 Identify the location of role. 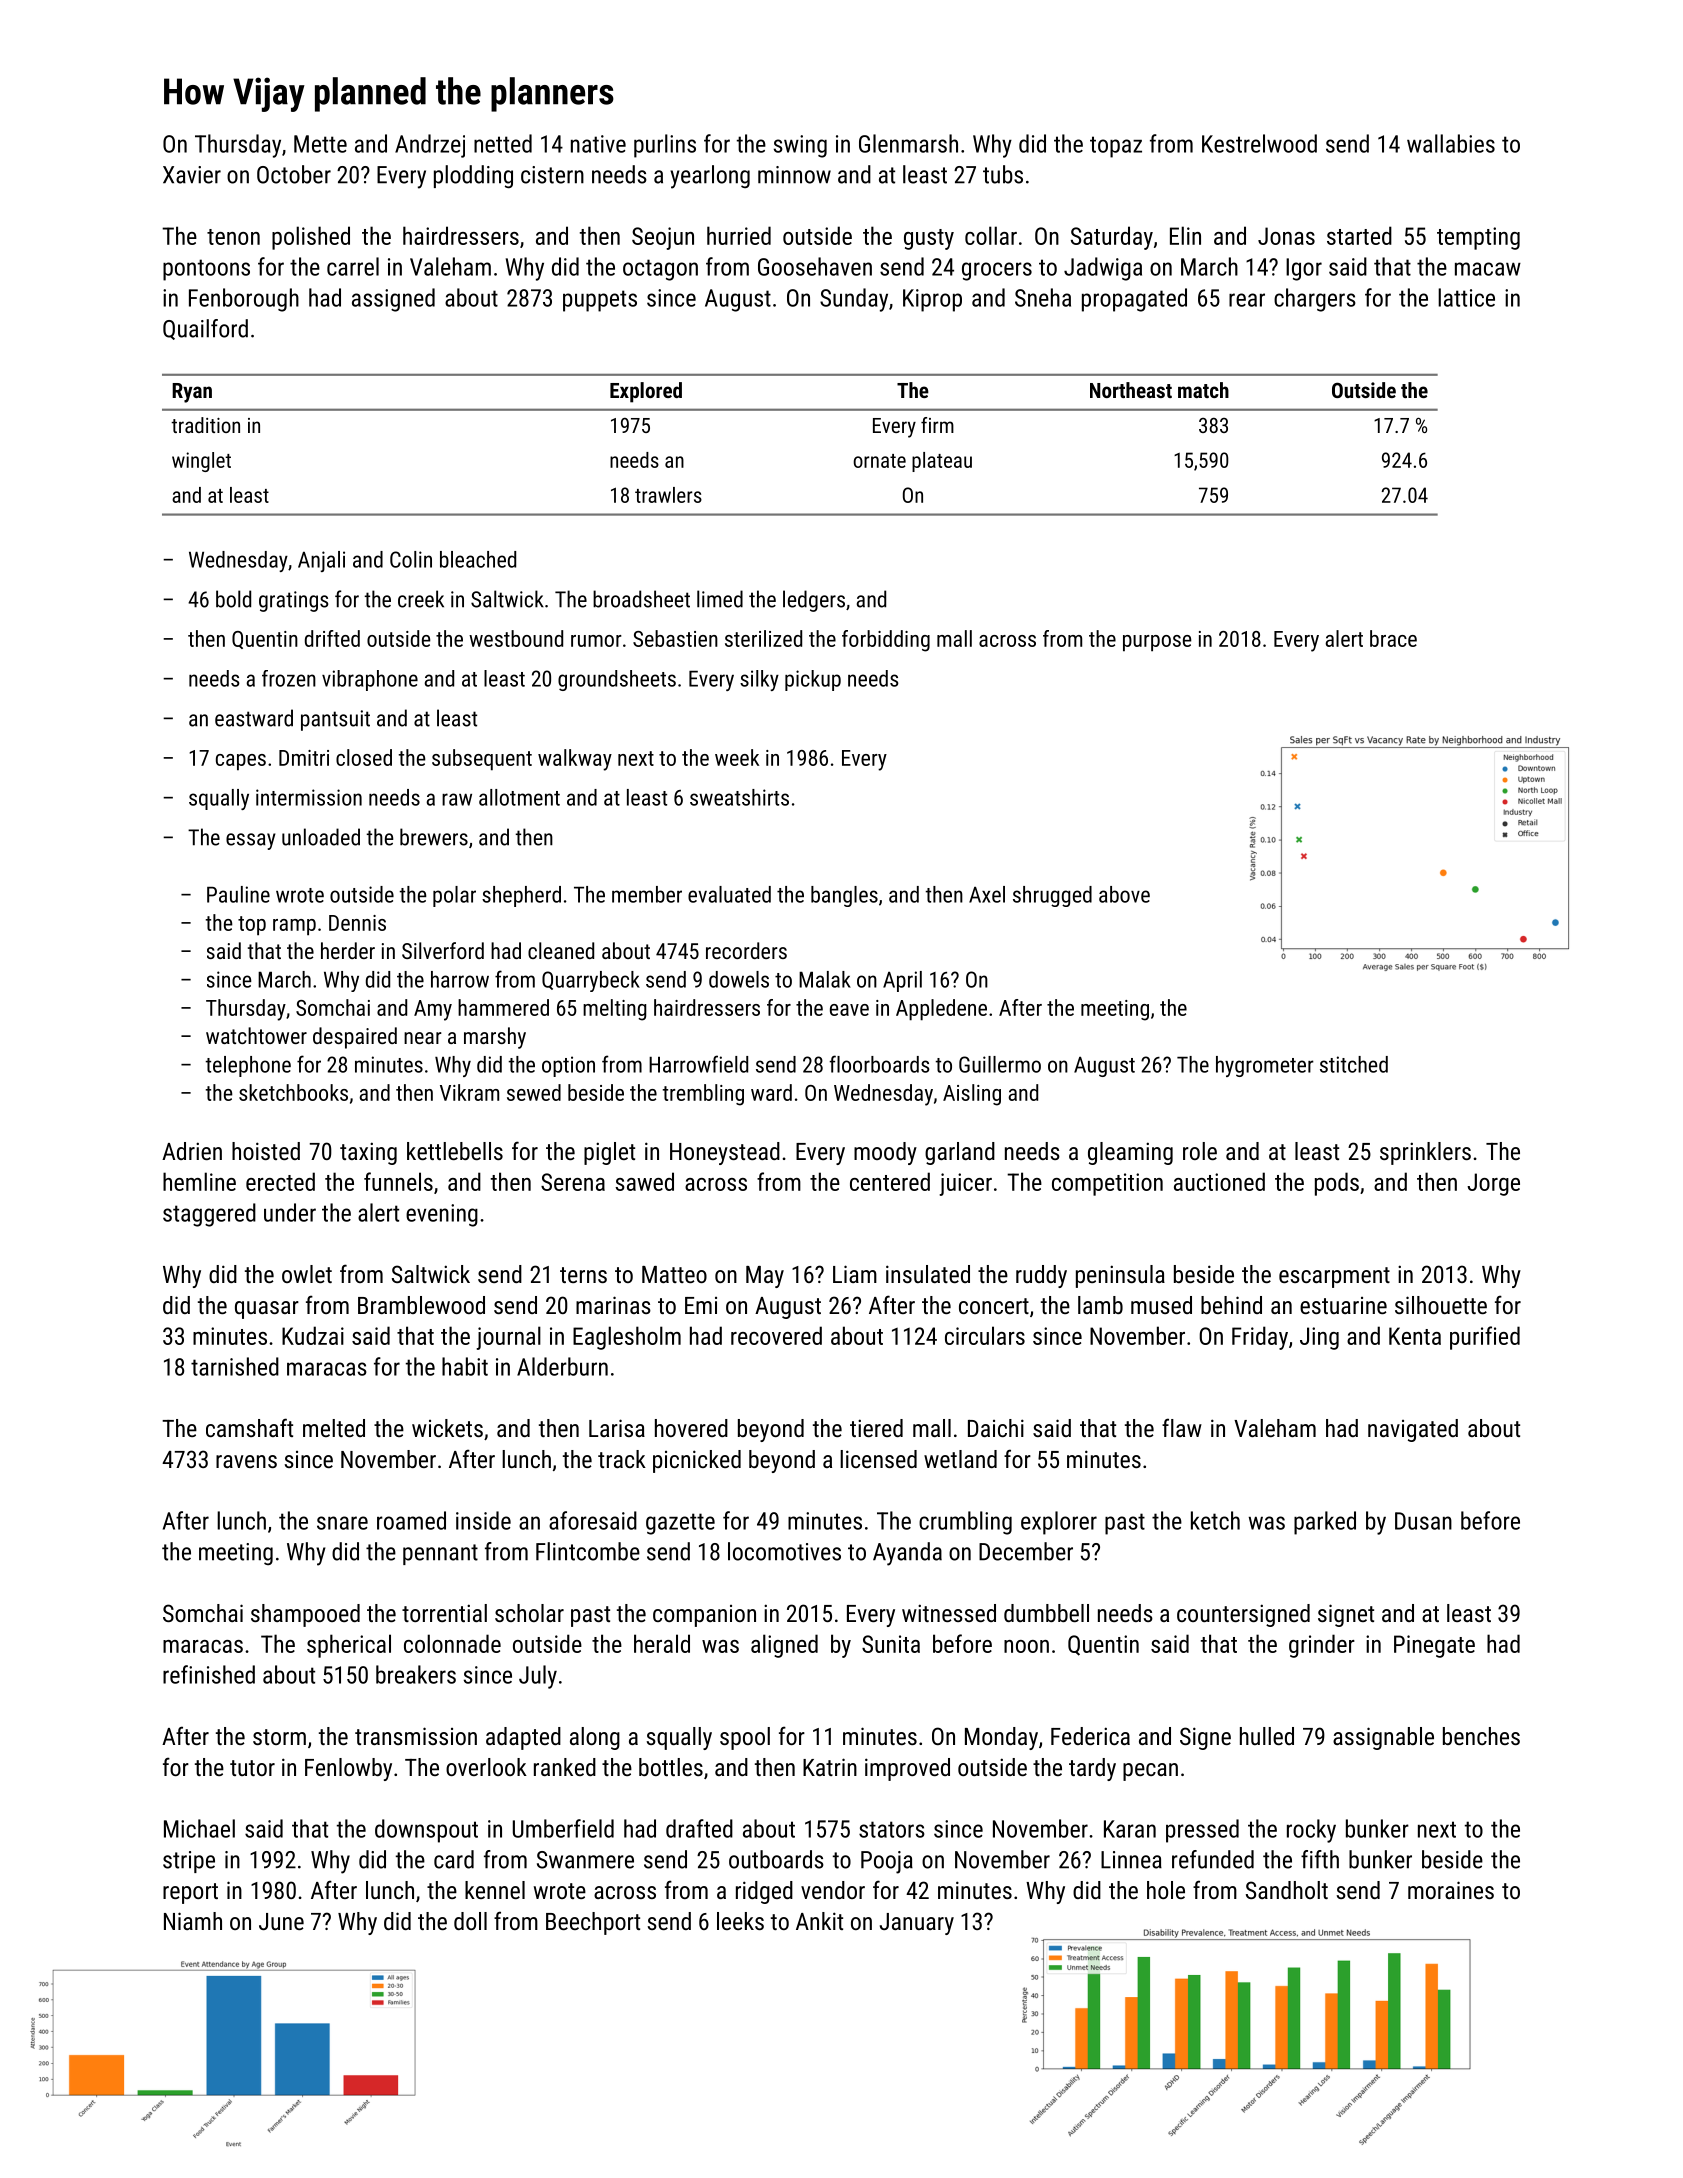
(1200, 1151).
